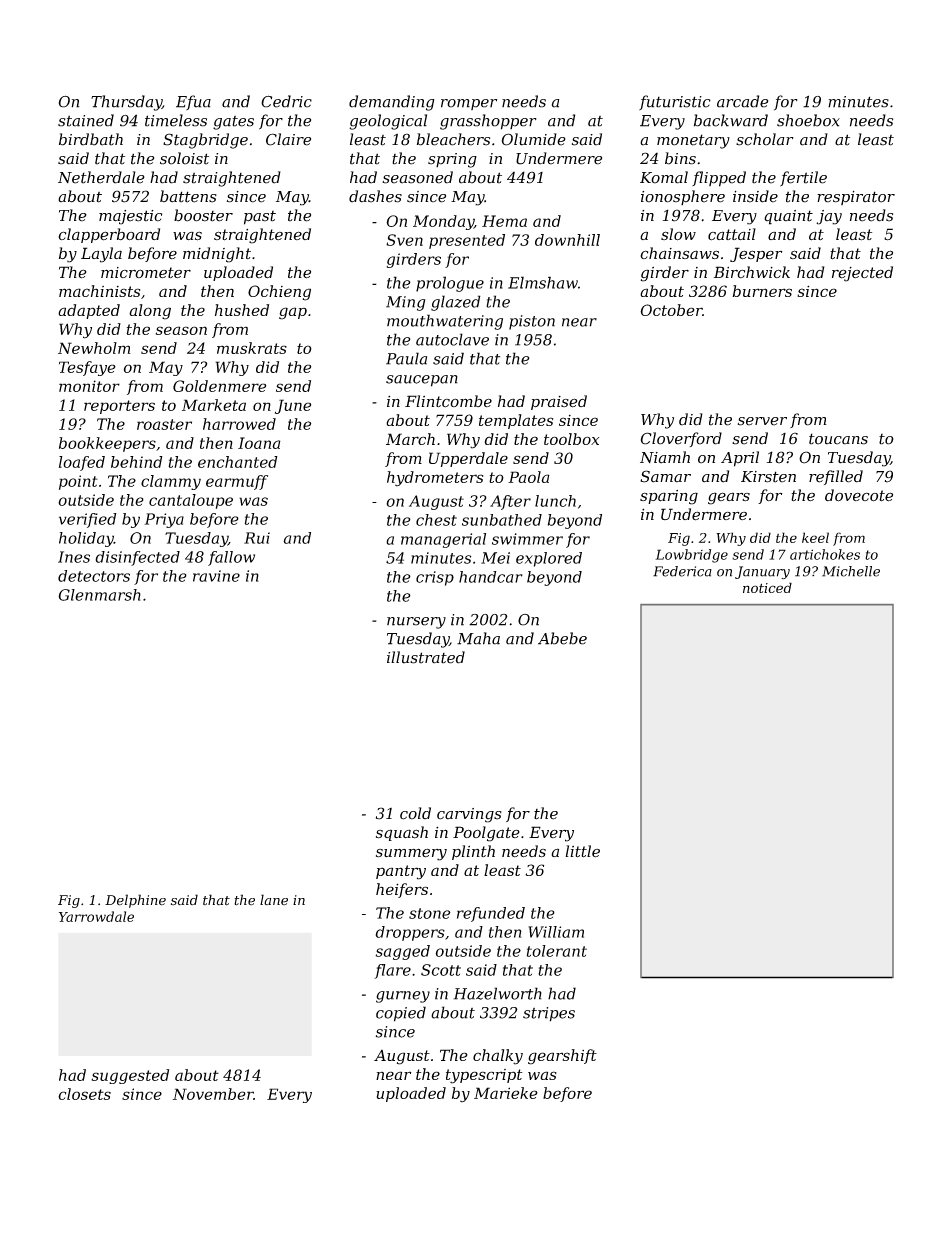 The width and height of the screenshot is (952, 1233). What do you see at coordinates (527, 539) in the screenshot?
I see `swimmer` at bounding box center [527, 539].
